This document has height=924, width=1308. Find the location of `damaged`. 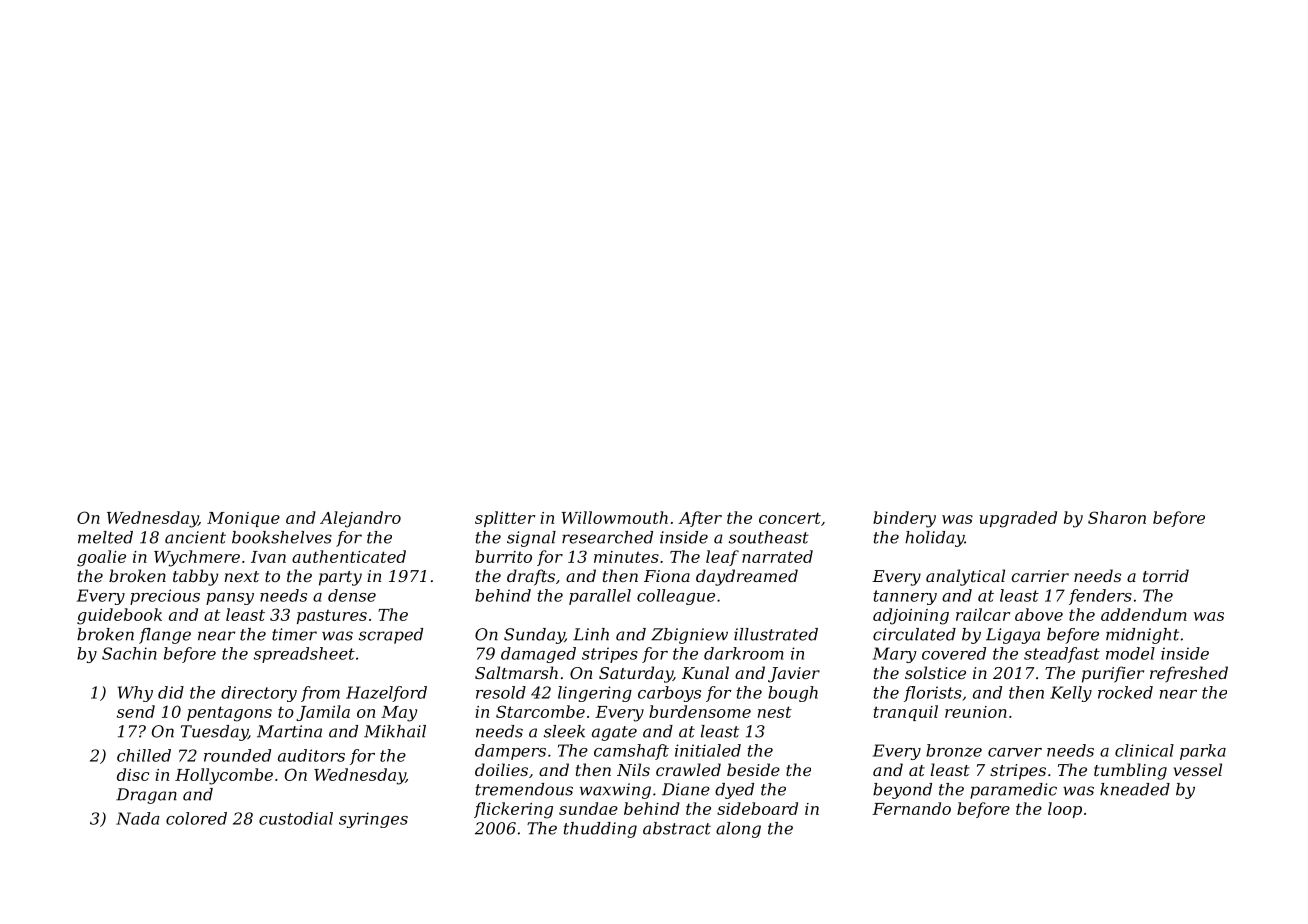

damaged is located at coordinates (538, 655).
